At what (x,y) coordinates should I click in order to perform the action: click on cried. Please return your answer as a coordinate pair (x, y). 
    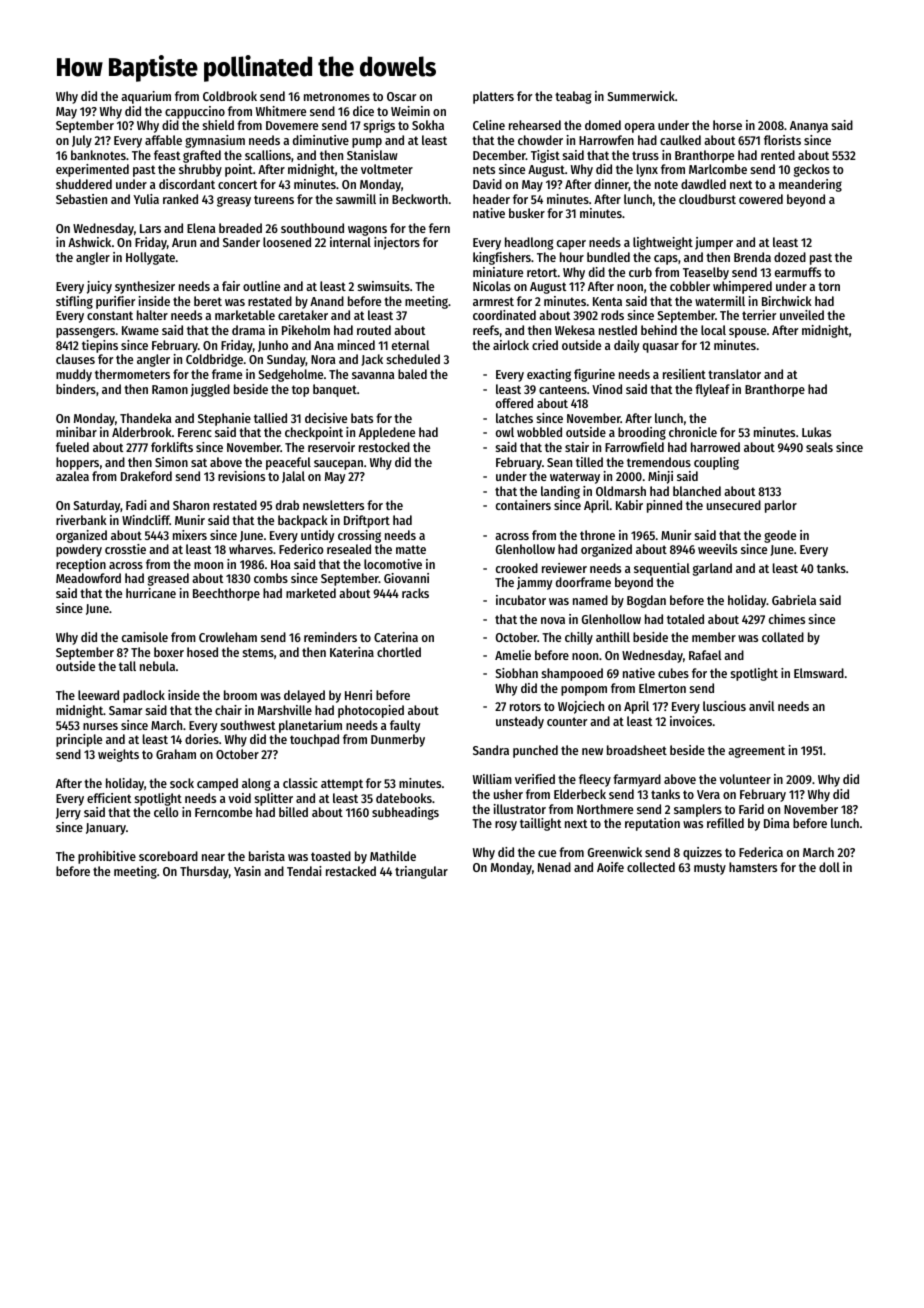
    Looking at the image, I should click on (545, 345).
